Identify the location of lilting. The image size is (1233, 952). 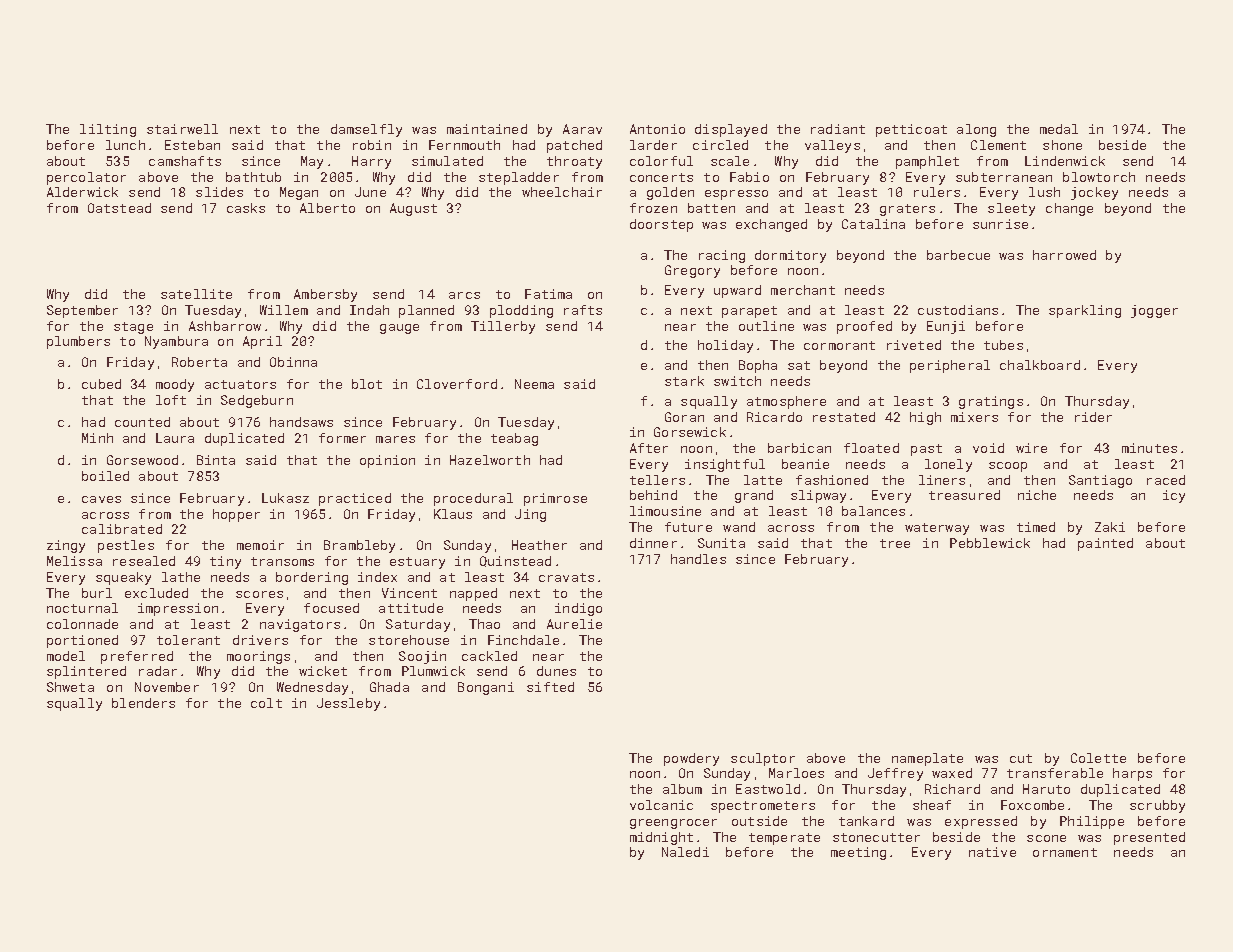
(108, 130).
